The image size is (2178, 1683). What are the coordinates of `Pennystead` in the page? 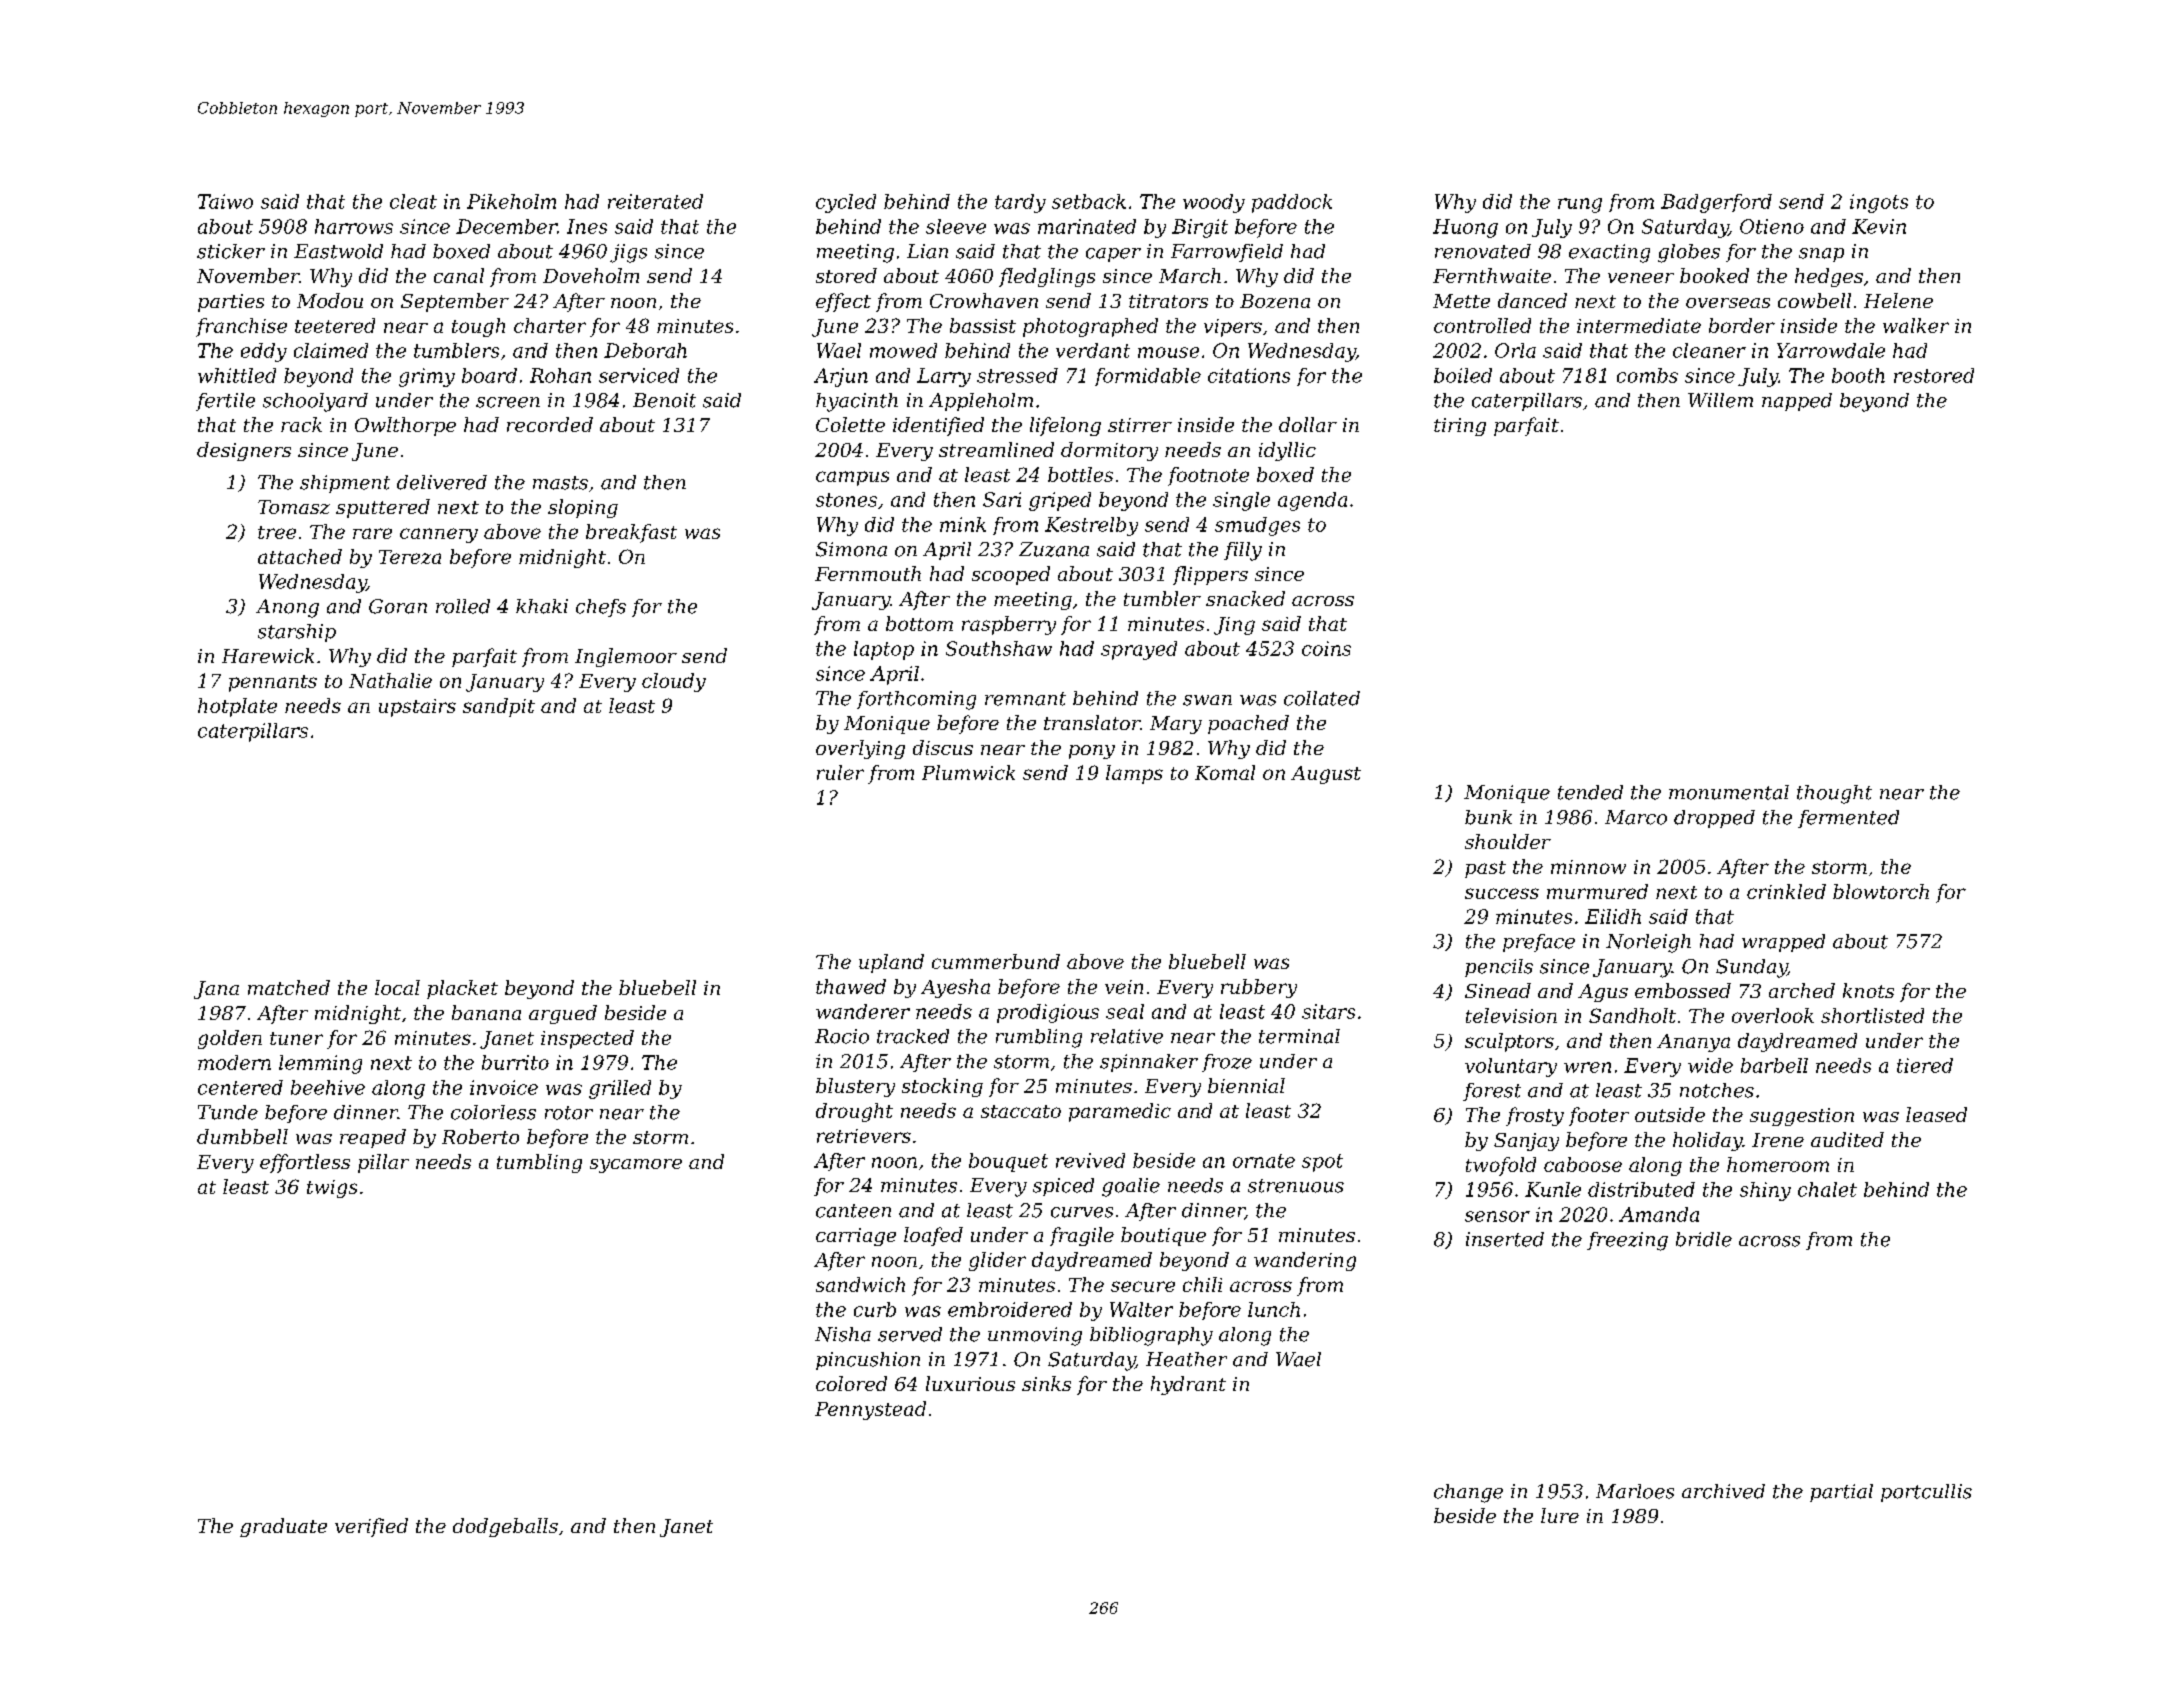 It's located at (870, 1410).
